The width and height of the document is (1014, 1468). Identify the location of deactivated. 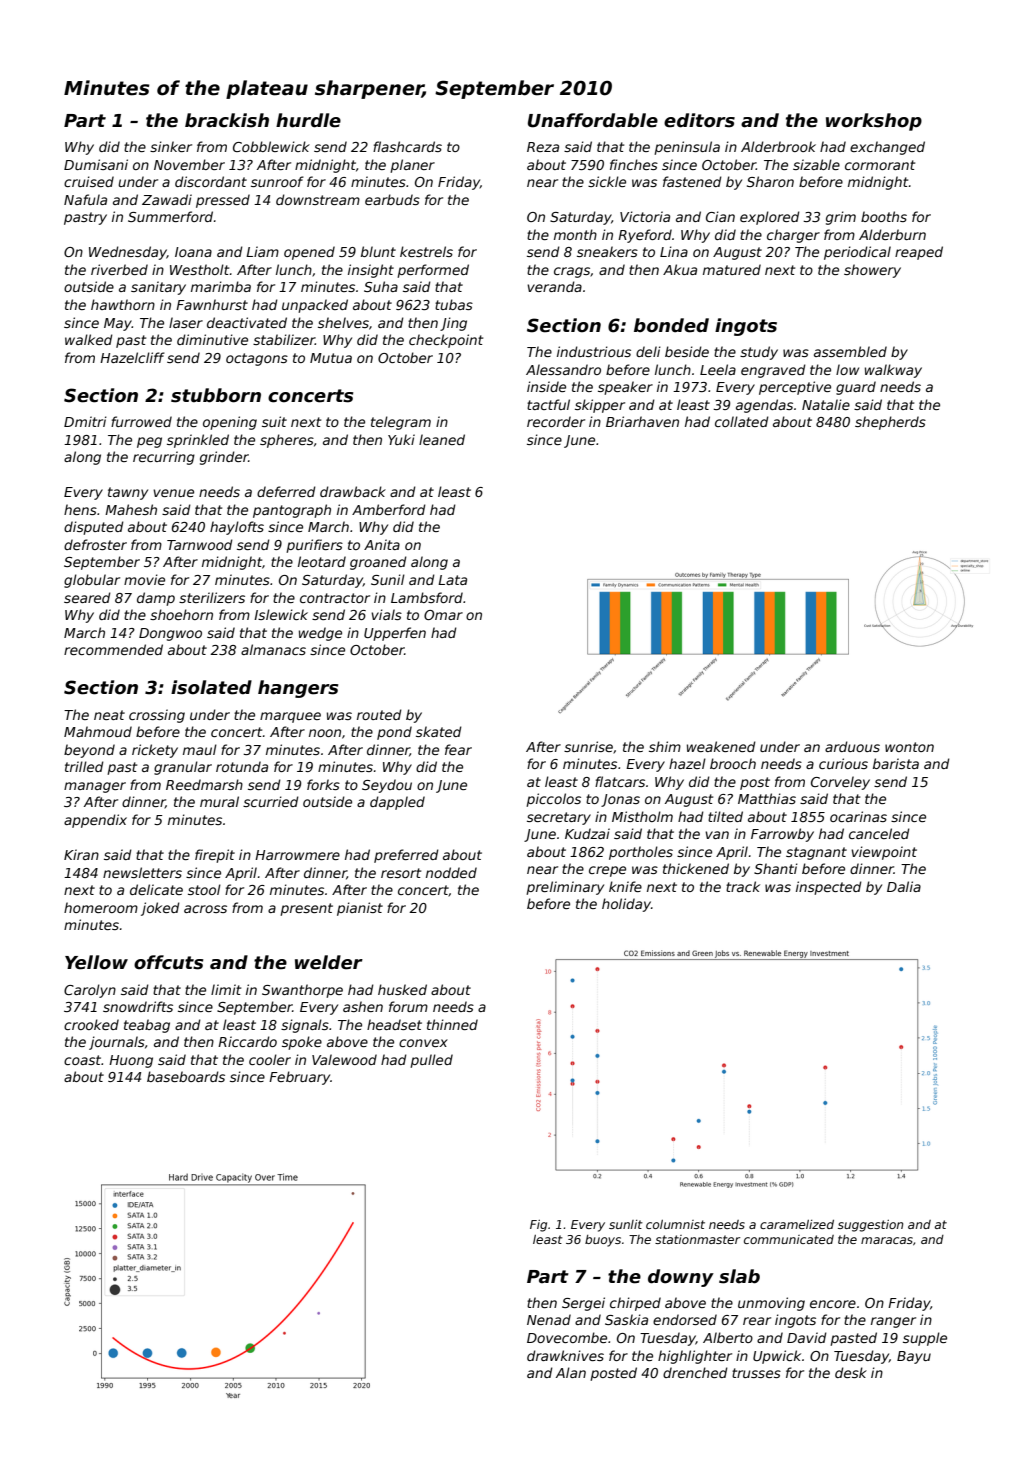
(247, 322).
